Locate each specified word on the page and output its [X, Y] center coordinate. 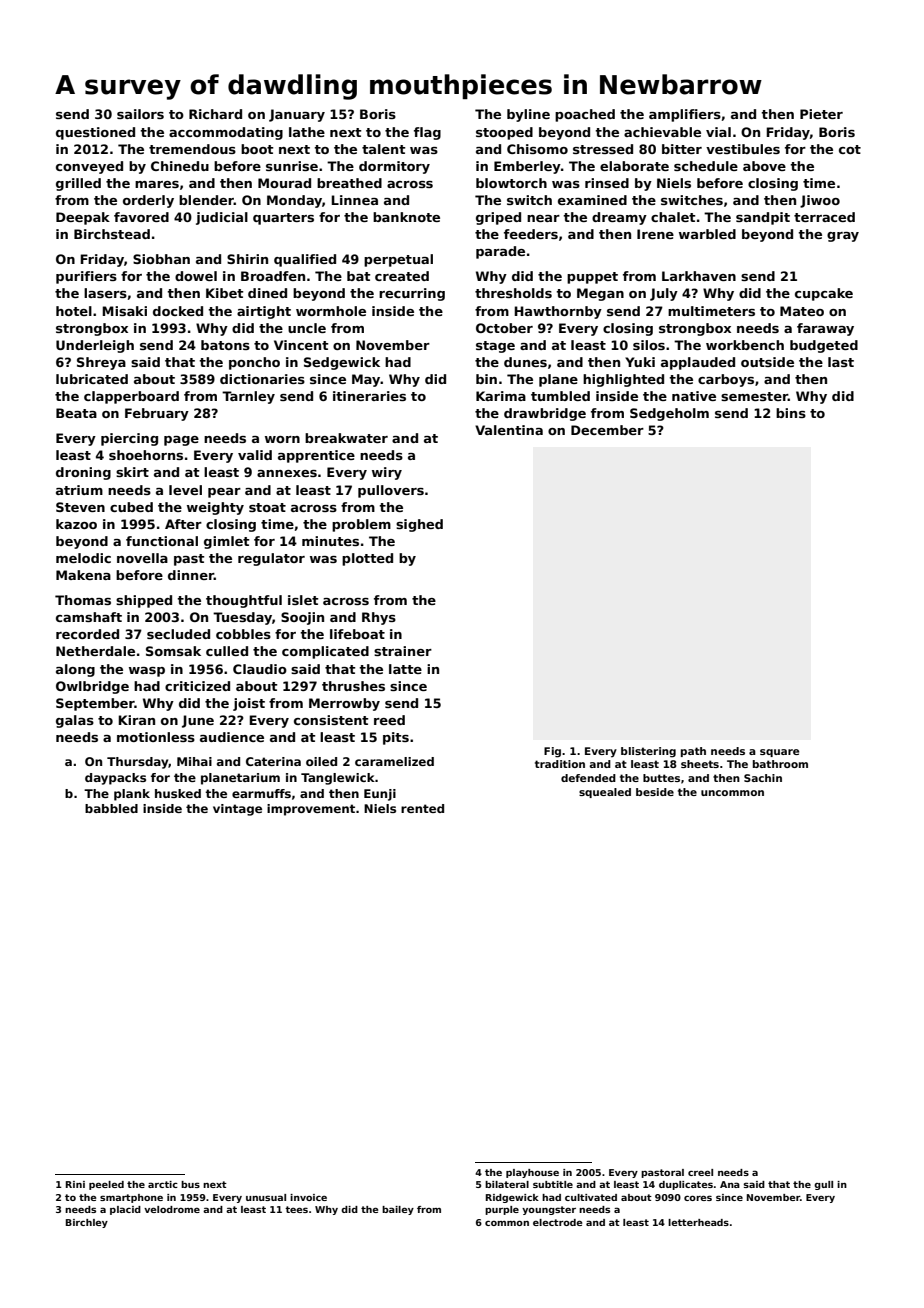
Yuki [640, 362]
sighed [419, 525]
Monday [294, 201]
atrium [79, 490]
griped [498, 218]
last [841, 362]
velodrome [172, 1209]
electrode [557, 1222]
